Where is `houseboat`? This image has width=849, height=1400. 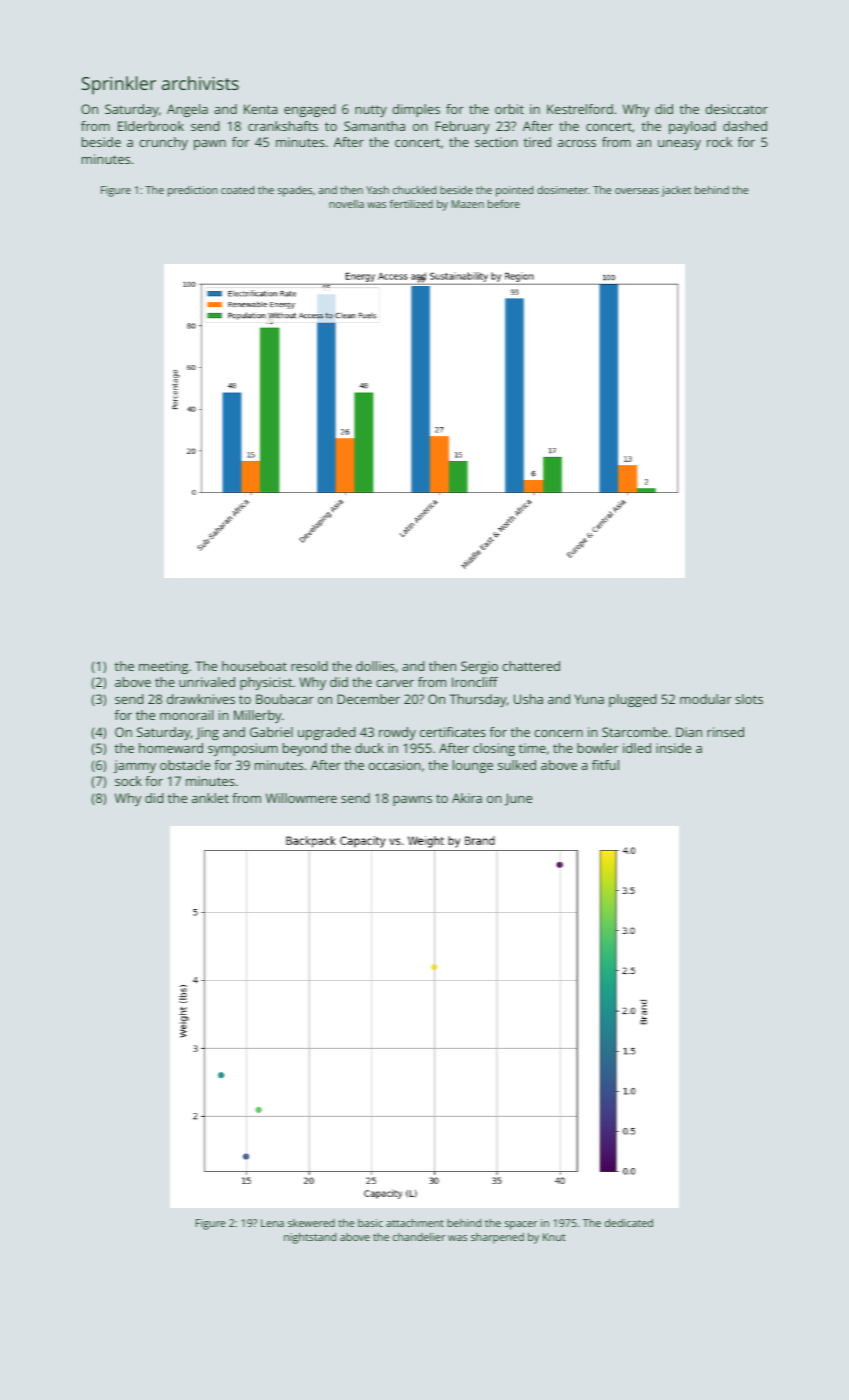 houseboat is located at coordinates (254, 666).
